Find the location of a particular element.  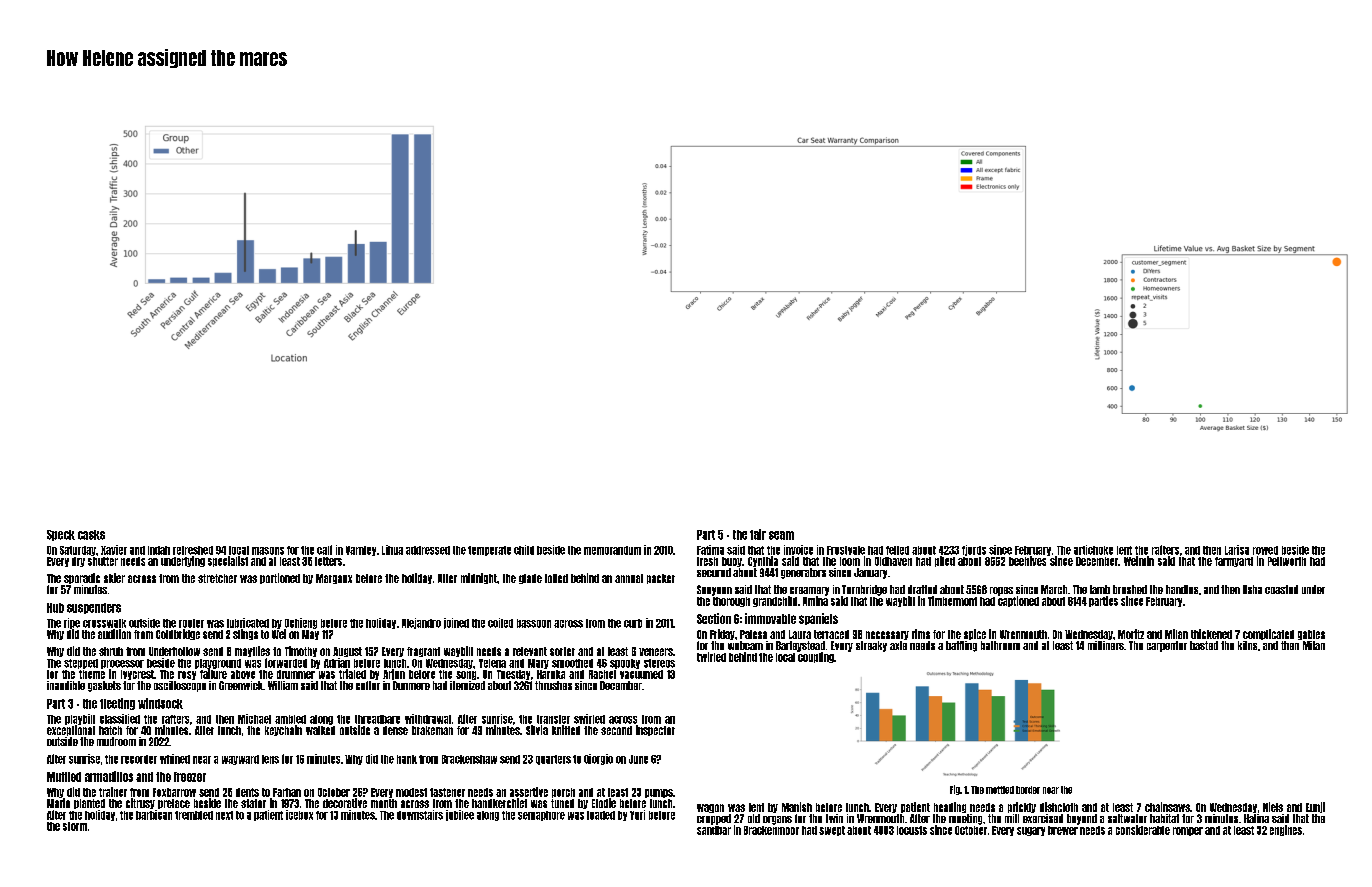

casks is located at coordinates (91, 535).
